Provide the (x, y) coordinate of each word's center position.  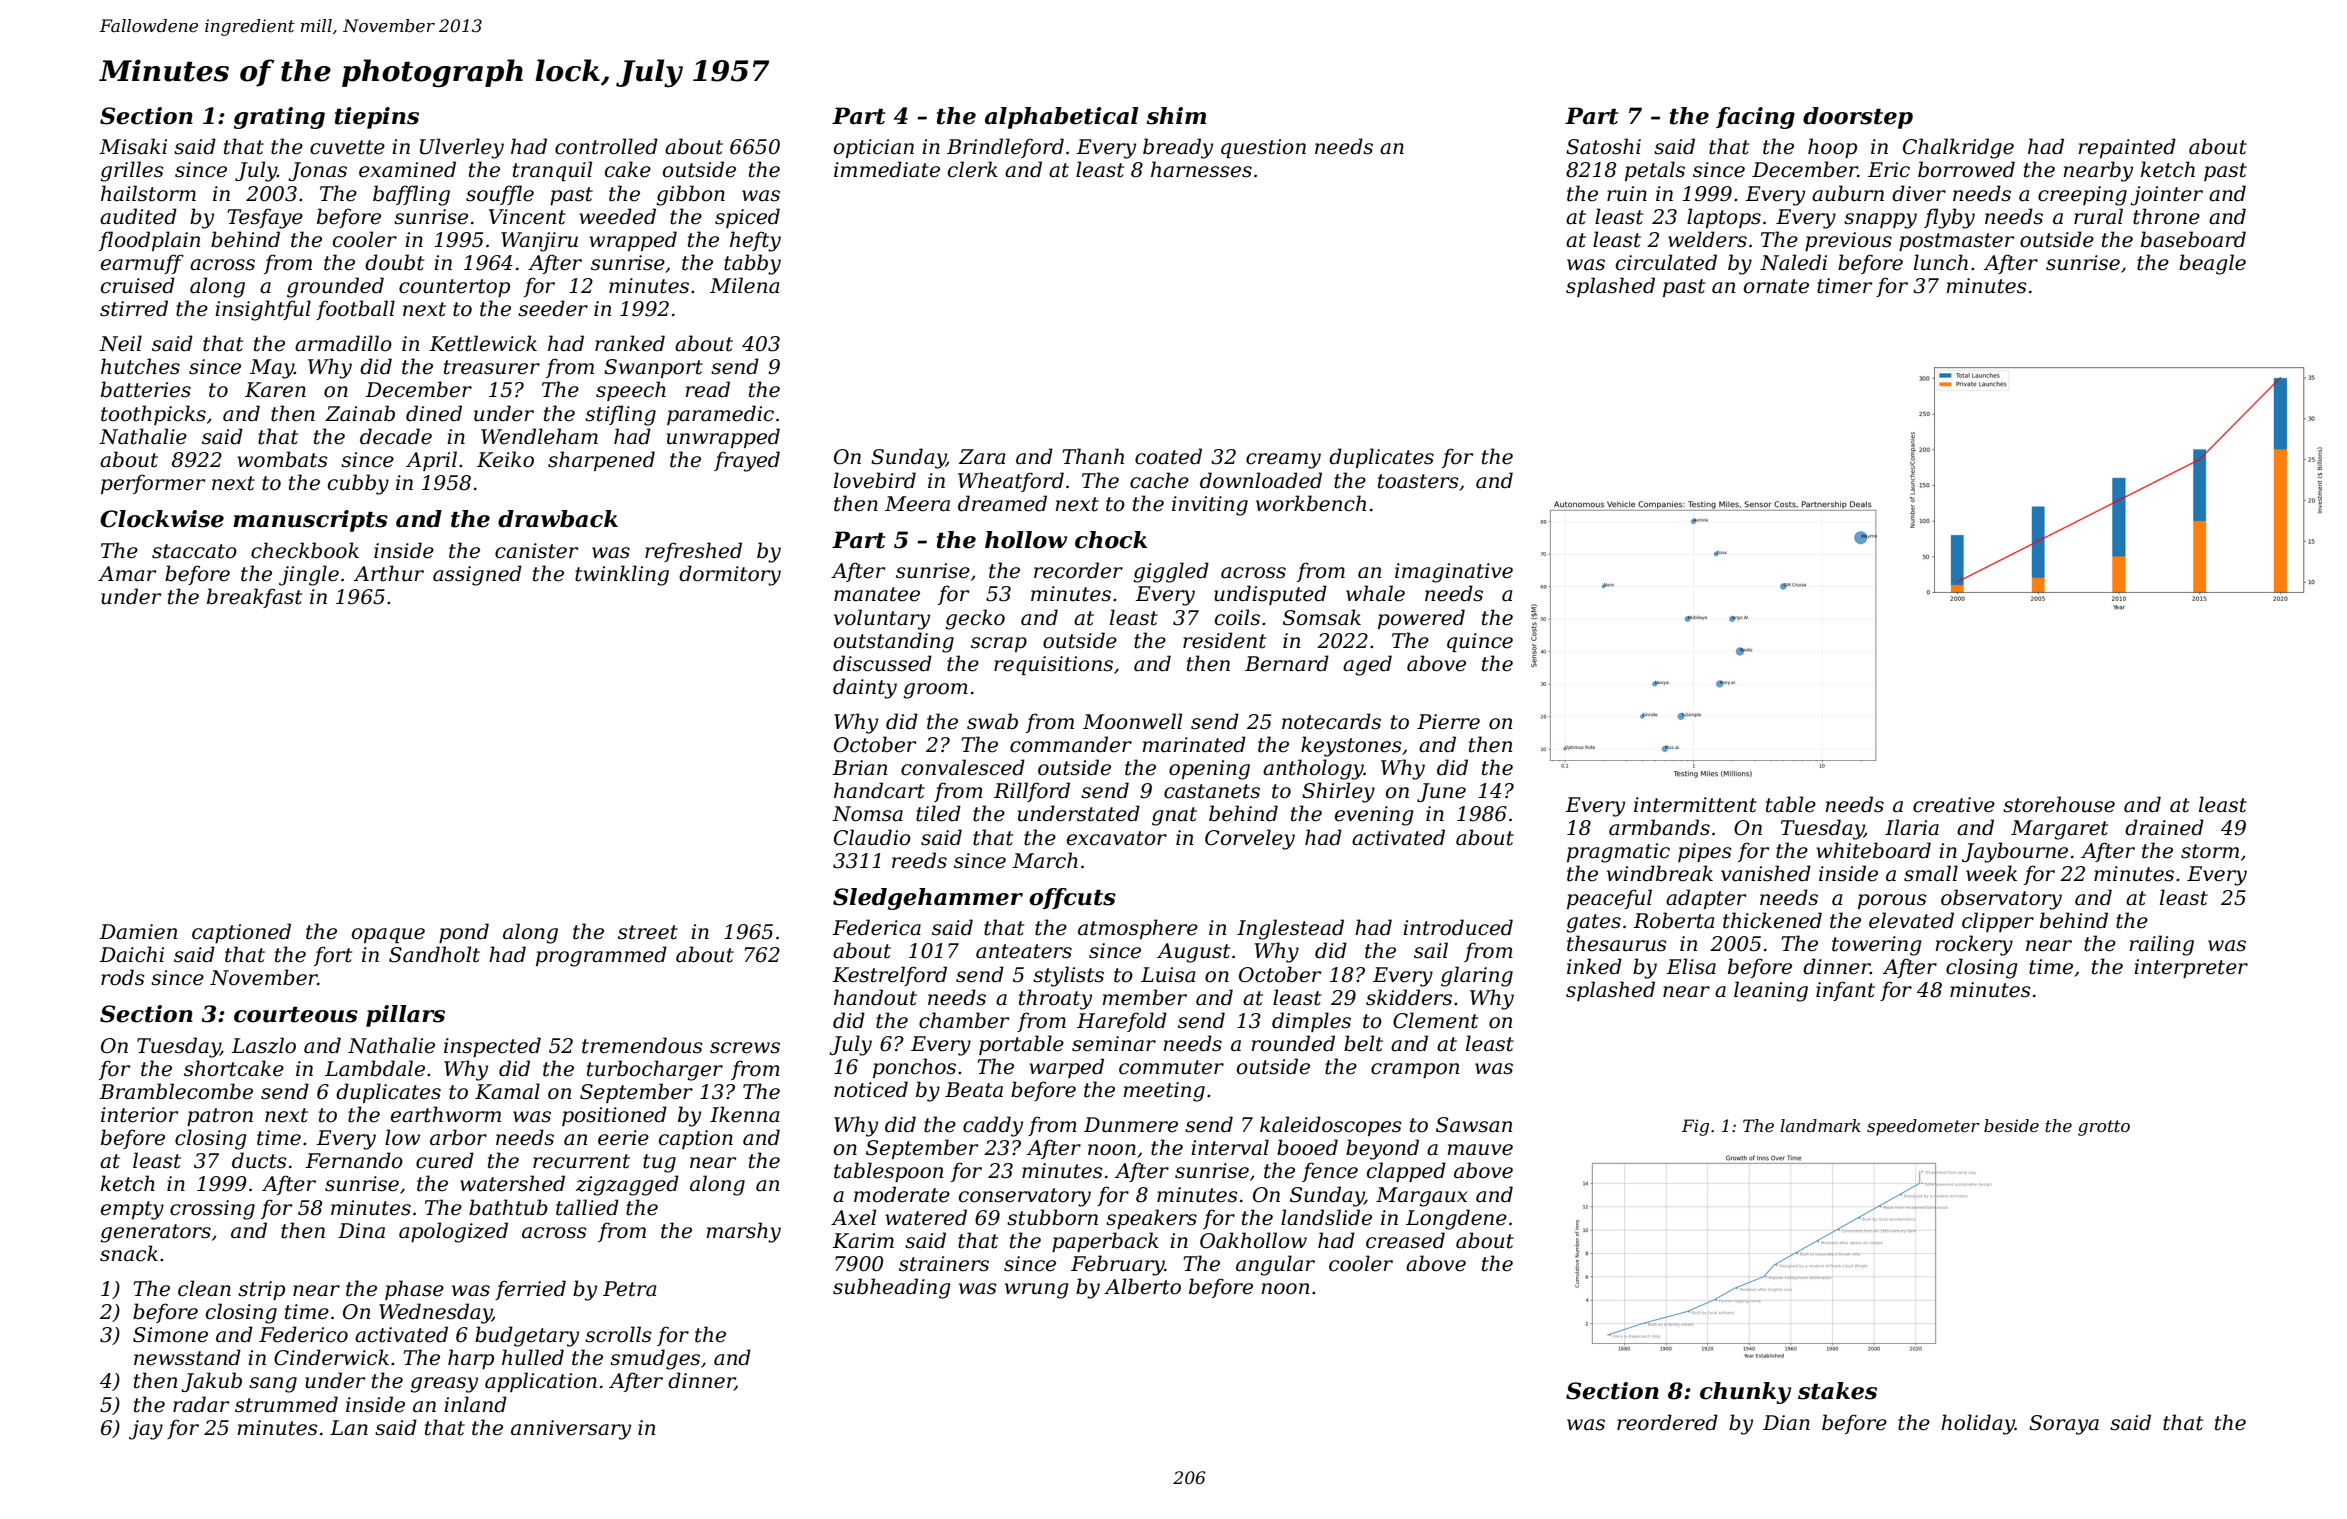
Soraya (2064, 1425)
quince (1480, 642)
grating (279, 118)
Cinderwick (331, 1357)
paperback (1105, 1242)
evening (1374, 816)
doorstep (1858, 118)
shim (1176, 116)
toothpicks (153, 415)
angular (1275, 1265)
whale (1375, 593)
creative (1954, 805)
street (648, 932)
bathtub (508, 1207)
